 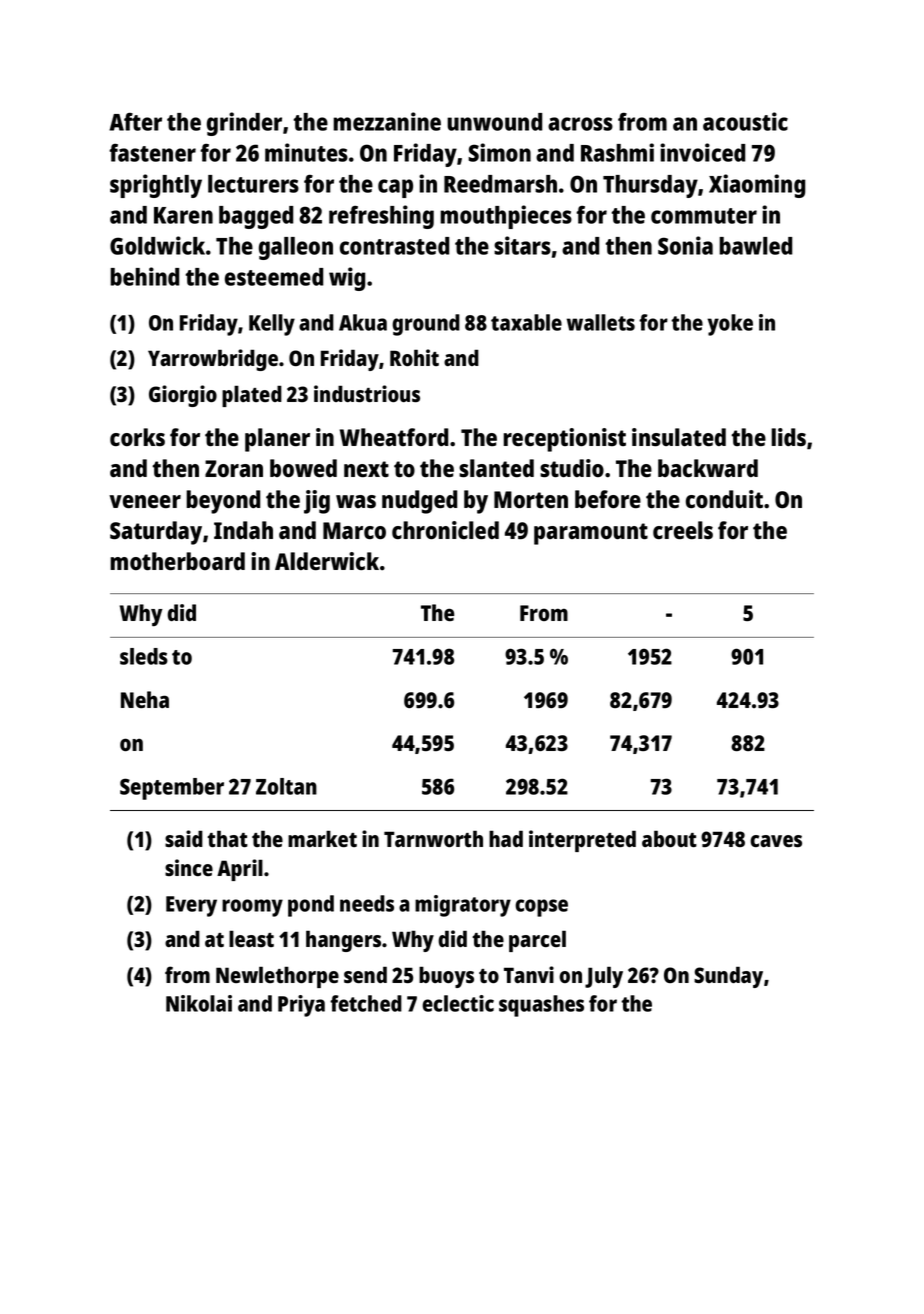 What do you see at coordinates (433, 839) in the screenshot?
I see `Tarnworth` at bounding box center [433, 839].
